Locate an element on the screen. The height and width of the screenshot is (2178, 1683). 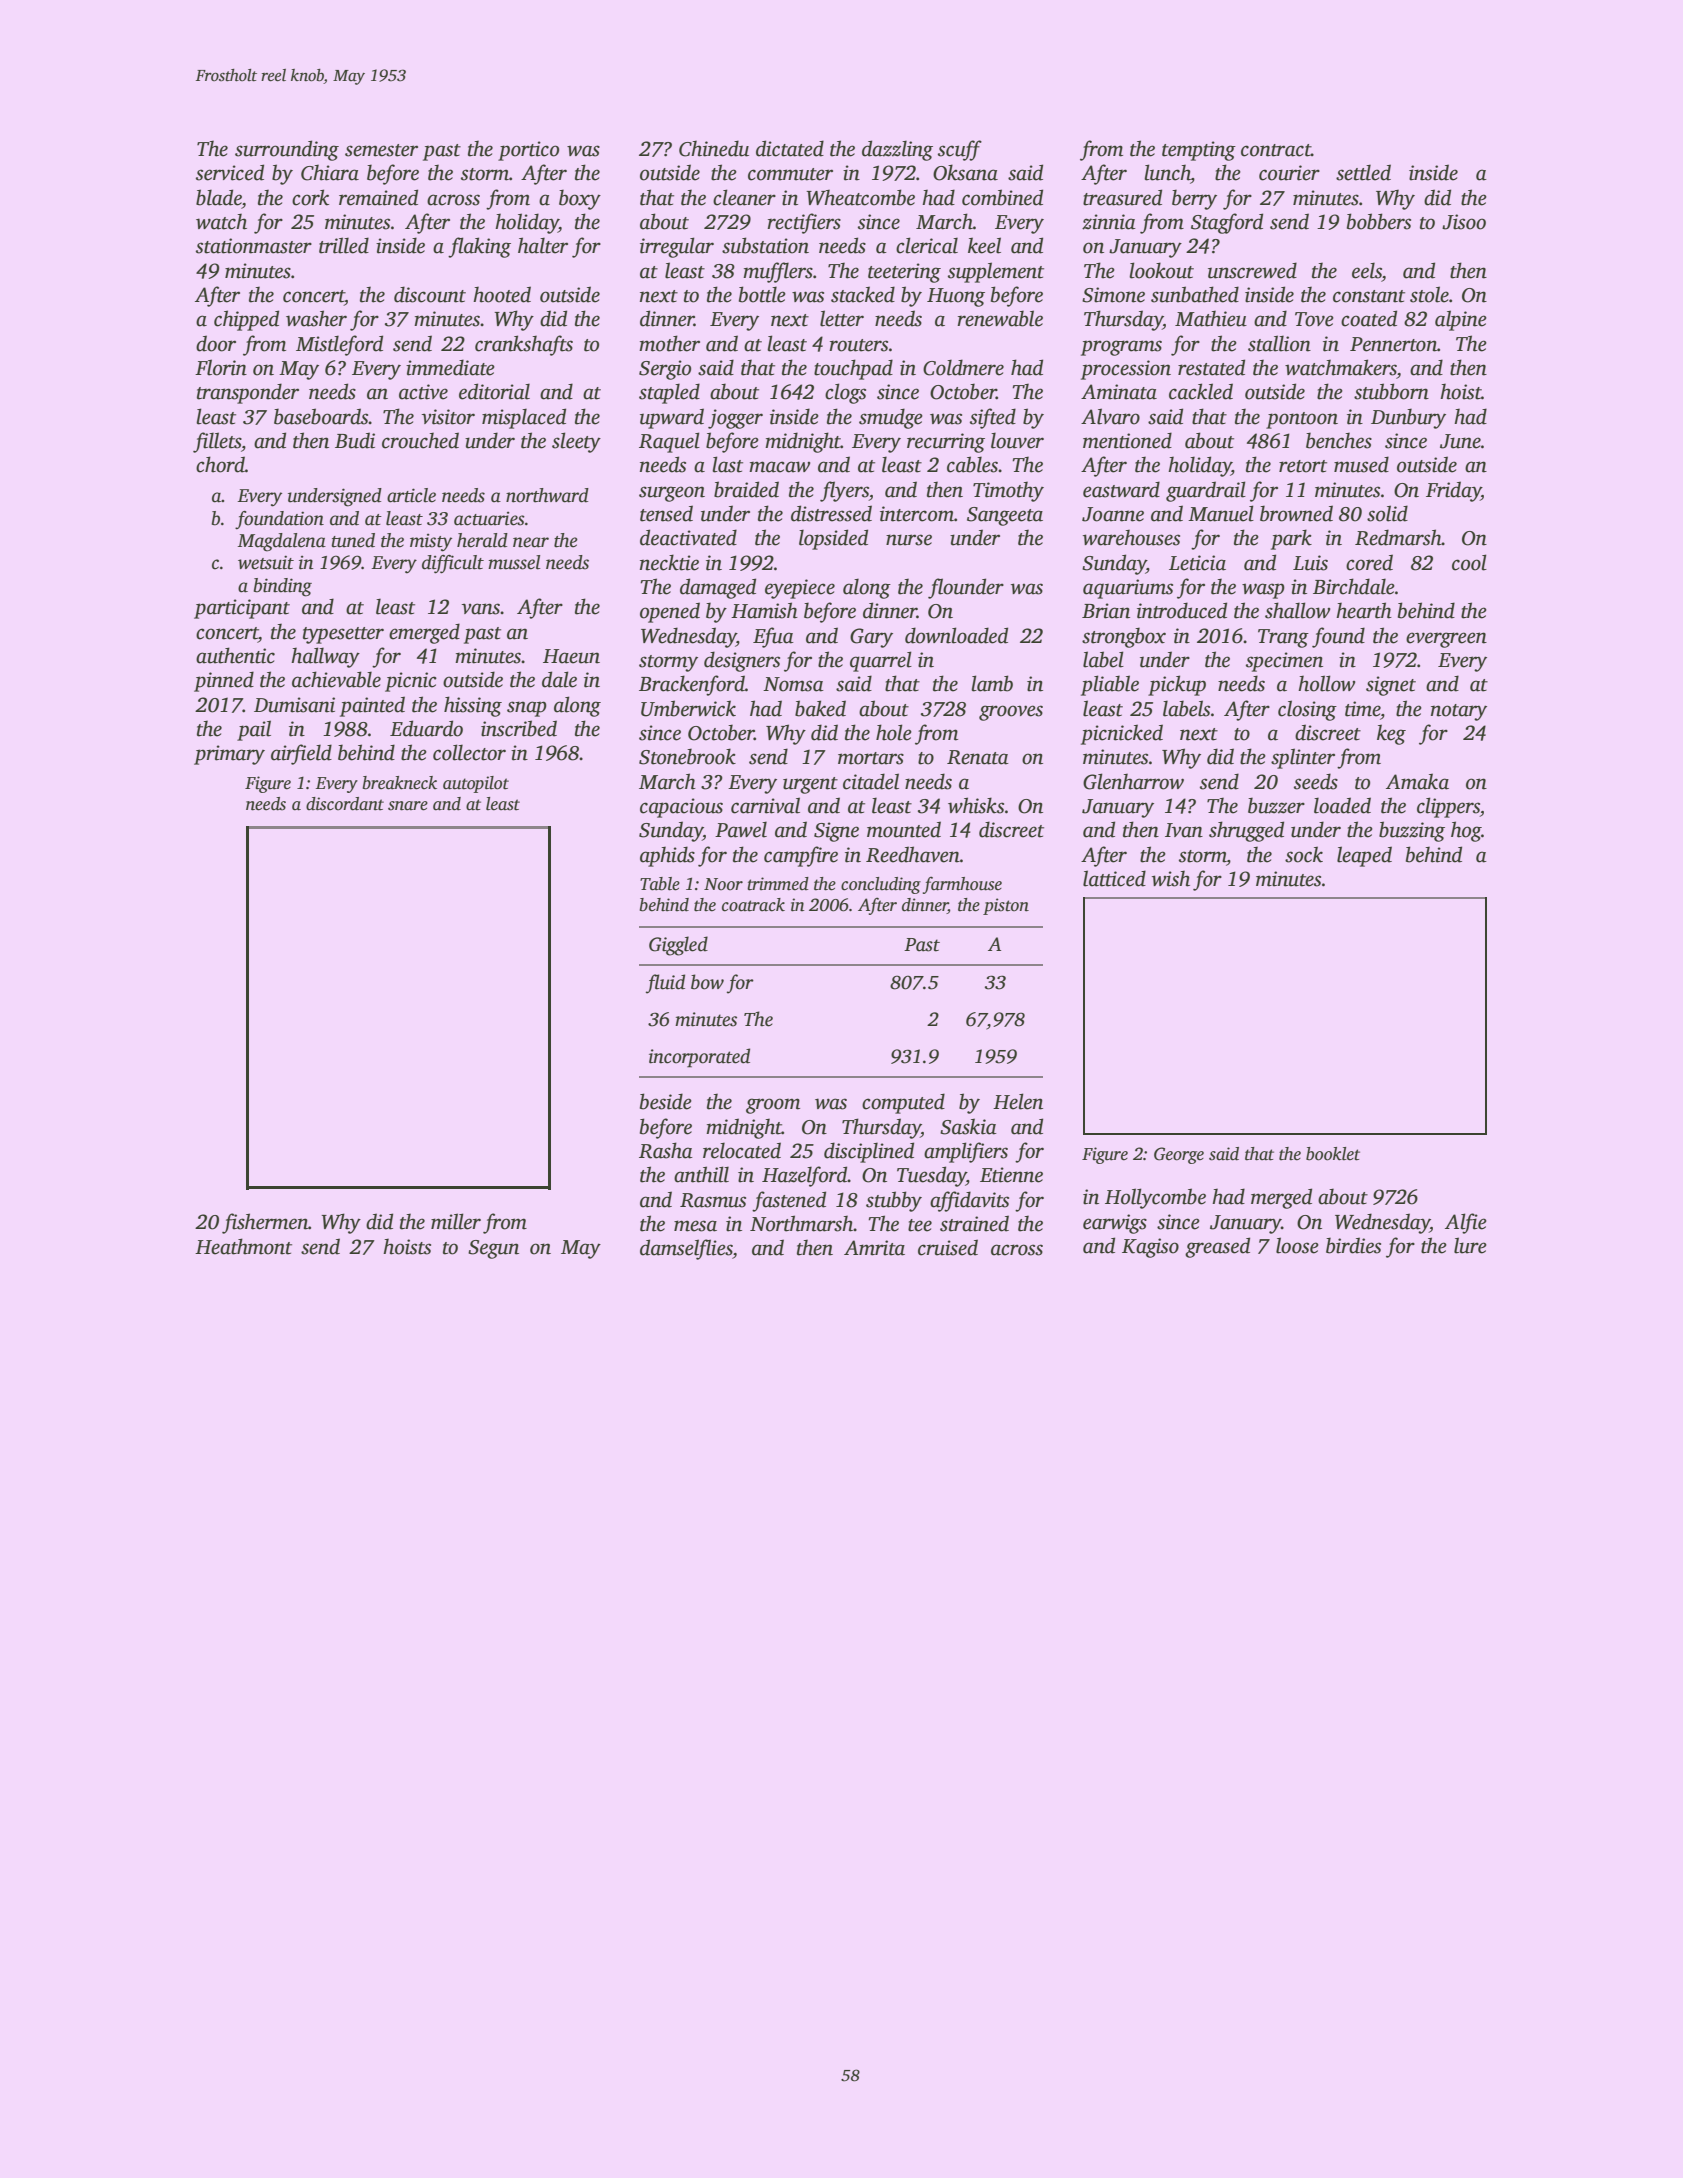
scuff is located at coordinates (960, 150).
